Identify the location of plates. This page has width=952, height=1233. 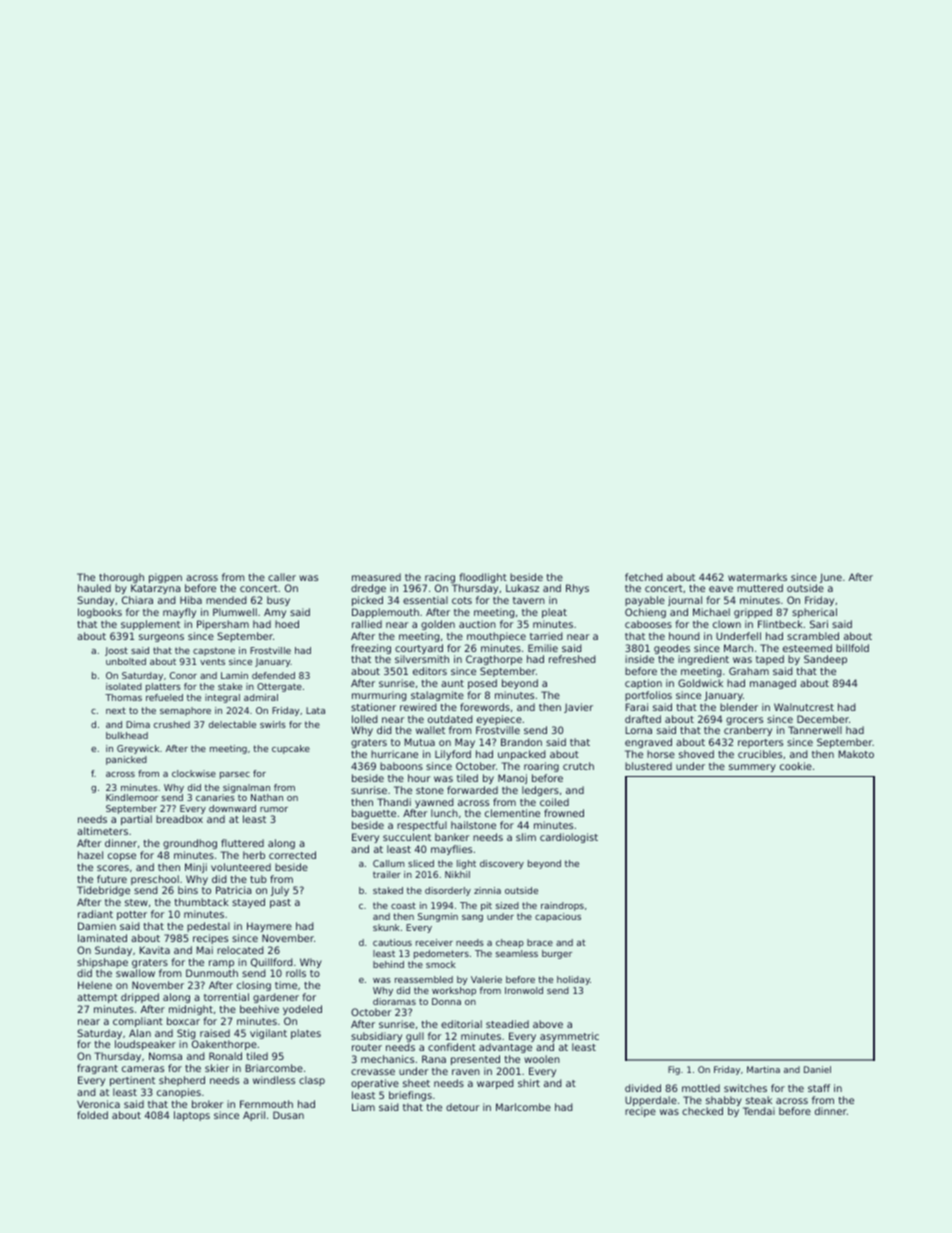
(306, 1034).
